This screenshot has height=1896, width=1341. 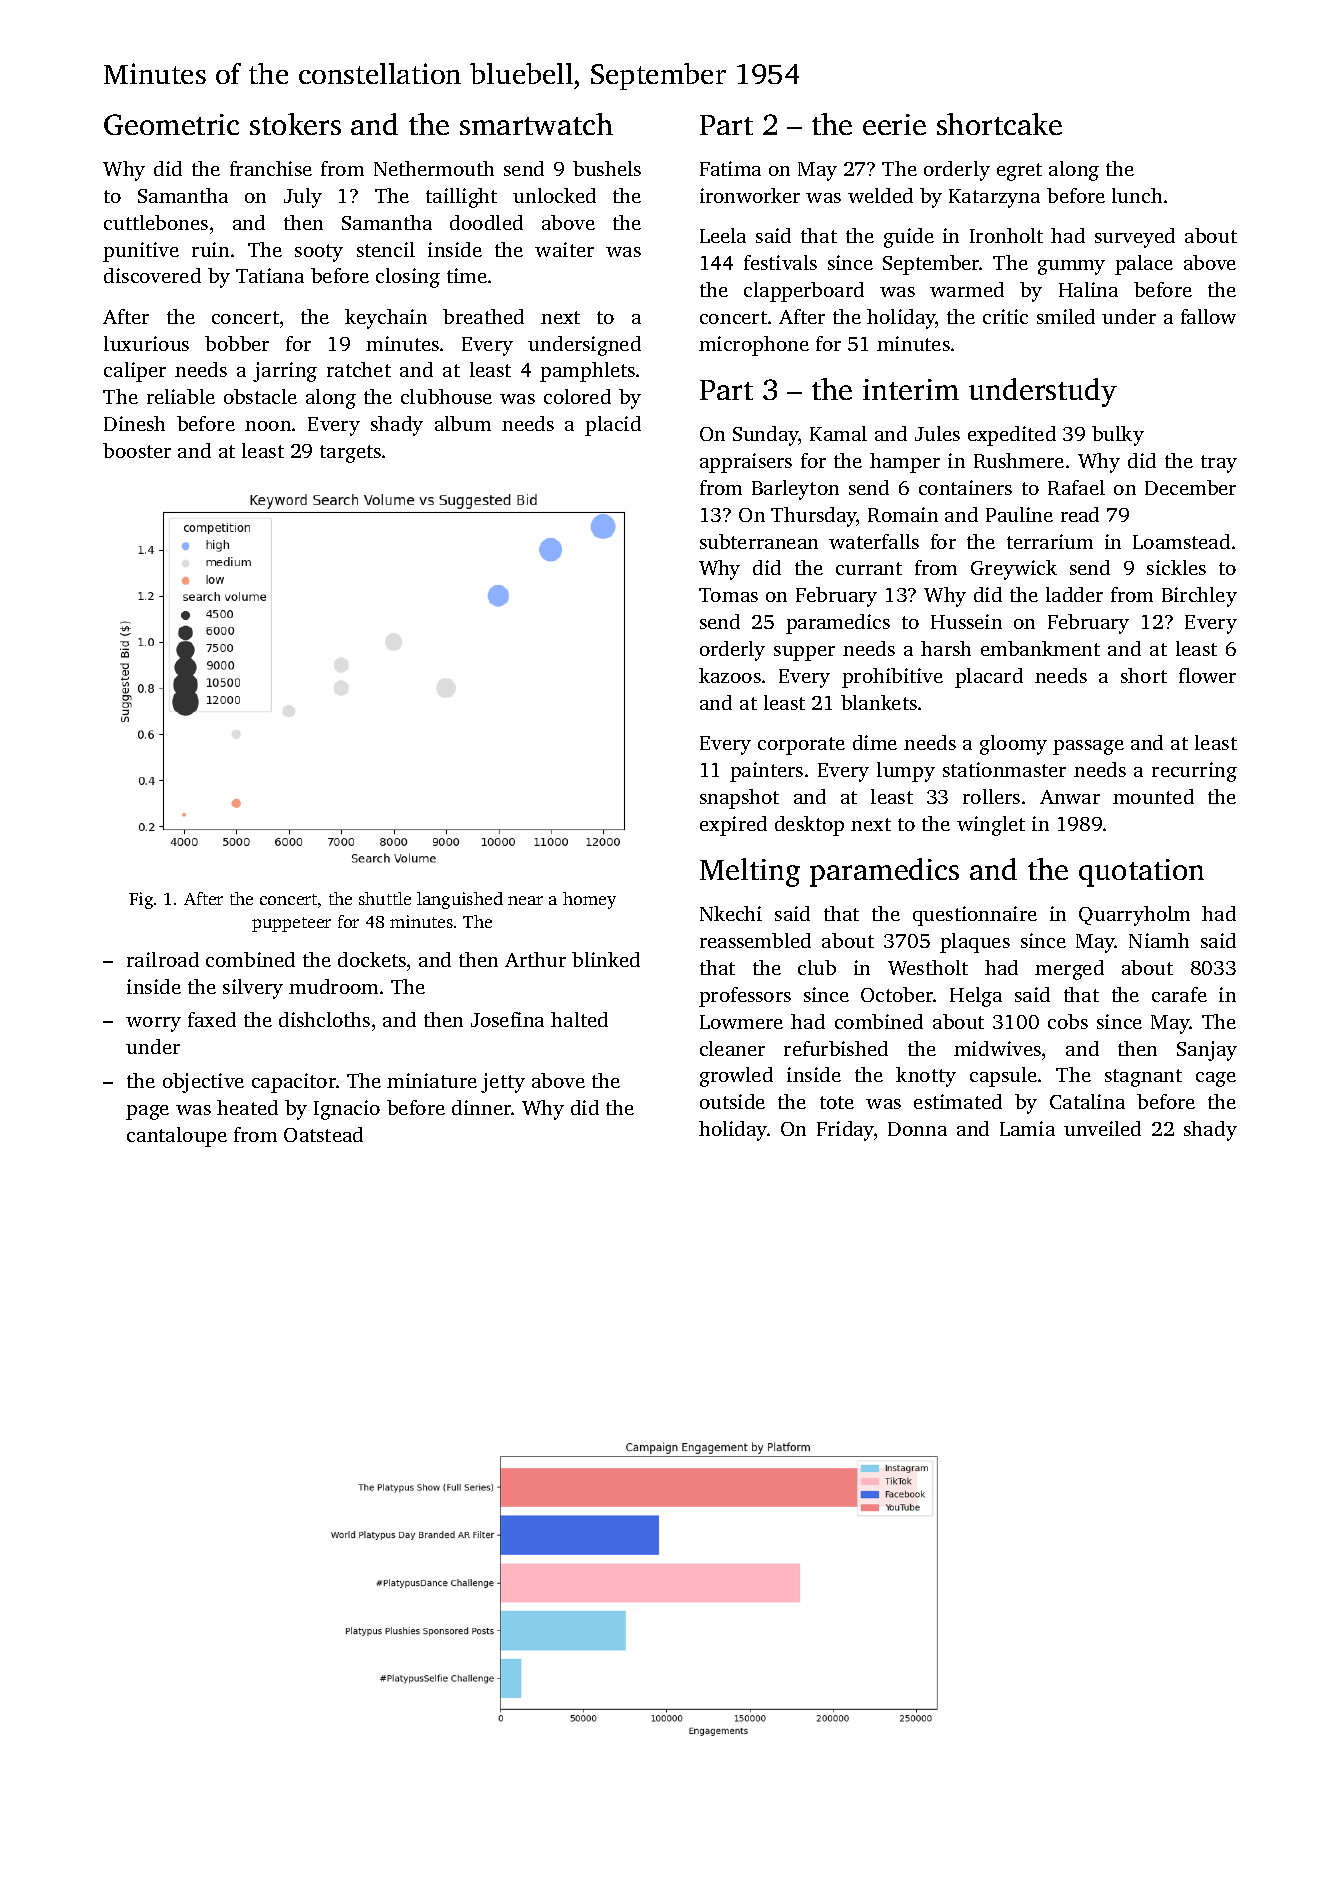 What do you see at coordinates (1216, 1079) in the screenshot?
I see `cage` at bounding box center [1216, 1079].
